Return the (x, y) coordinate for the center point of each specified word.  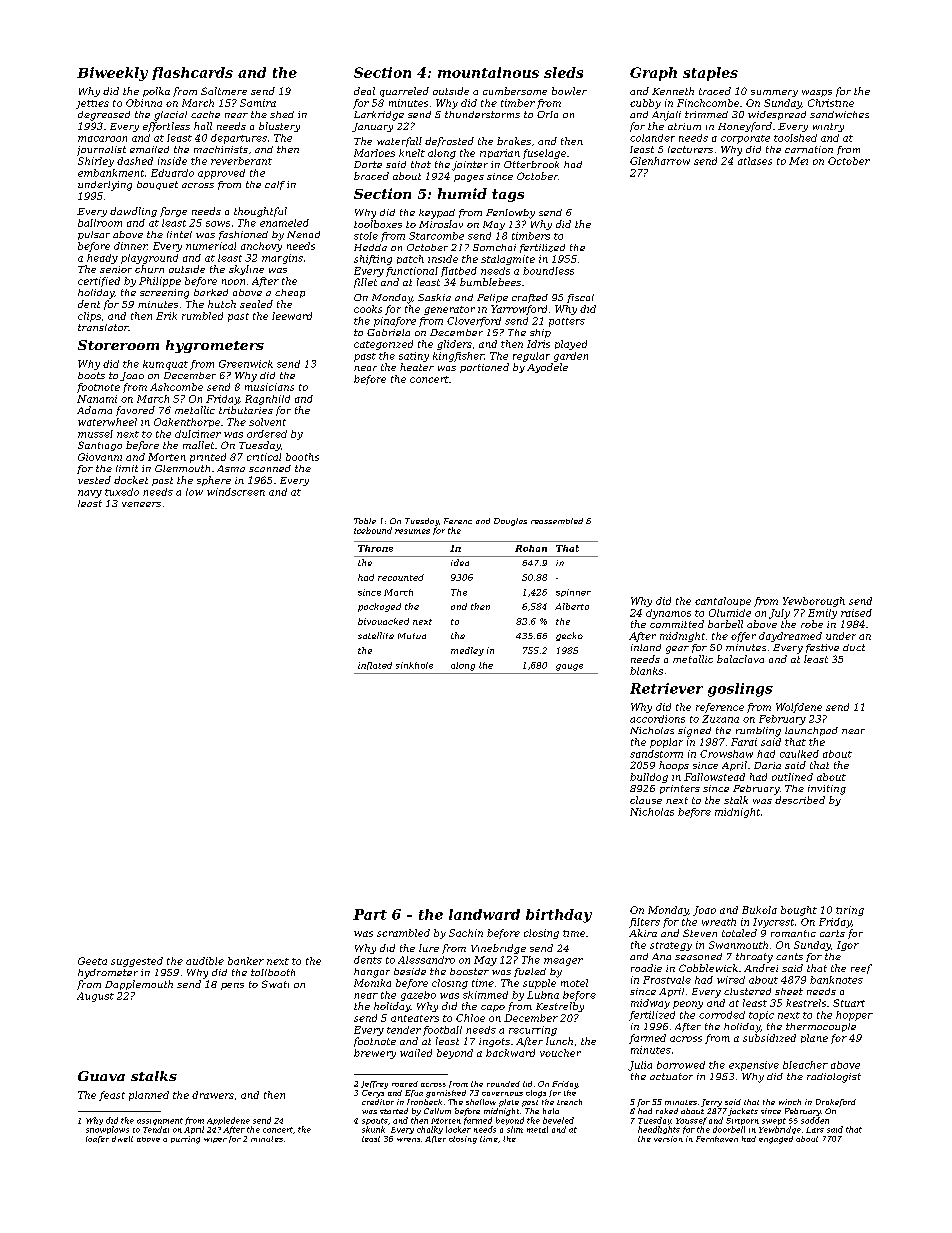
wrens (408, 1140)
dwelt (122, 1139)
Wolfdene (799, 708)
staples (710, 74)
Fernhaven (717, 1139)
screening (164, 294)
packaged (379, 607)
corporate (745, 139)
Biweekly (112, 74)
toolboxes (378, 224)
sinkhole (414, 665)
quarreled (404, 92)
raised (856, 613)
